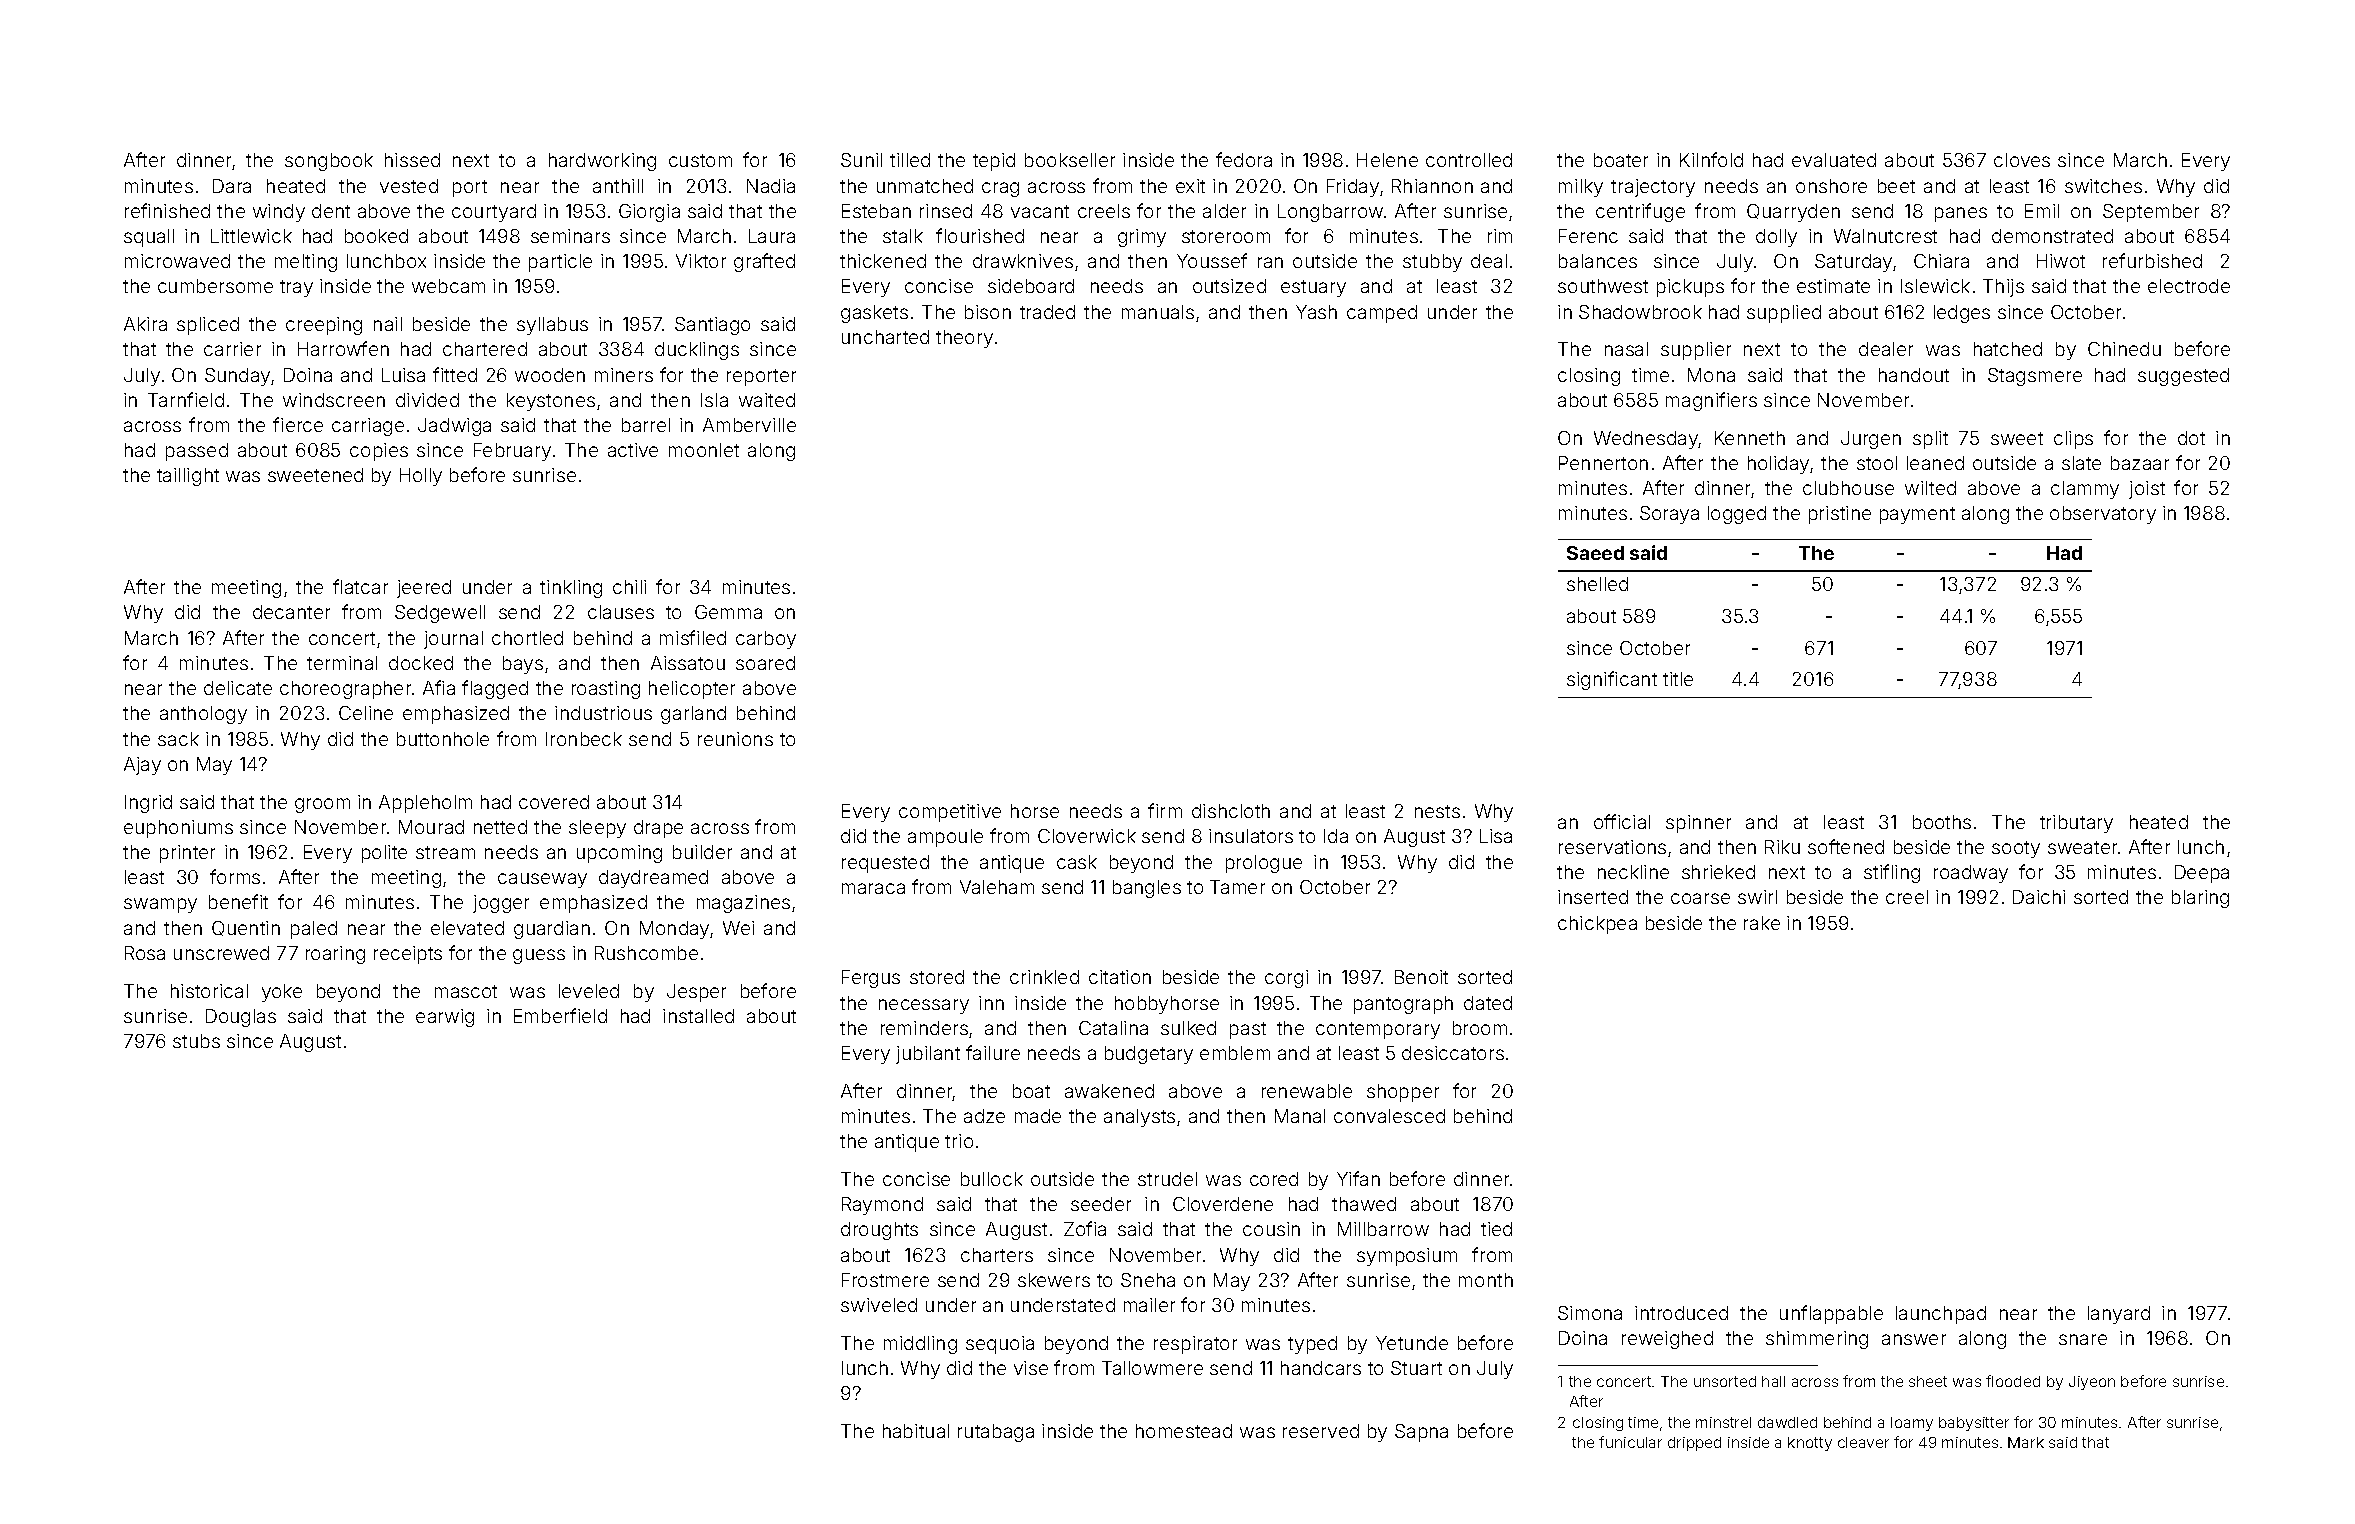 The height and width of the screenshot is (1524, 2355). I want to click on Sapna, so click(1421, 1433).
